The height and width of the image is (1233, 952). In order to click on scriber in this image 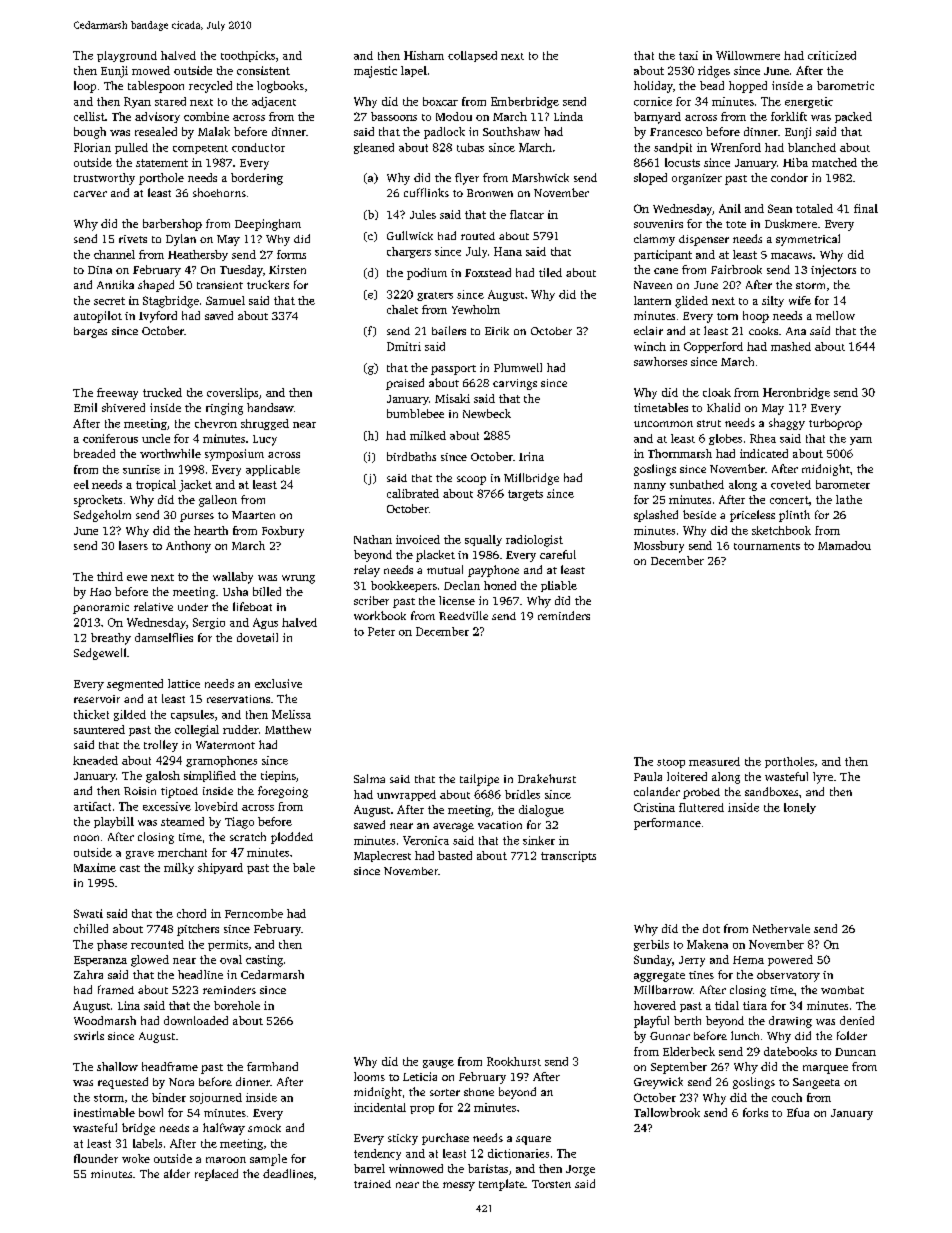, I will do `click(371, 600)`.
